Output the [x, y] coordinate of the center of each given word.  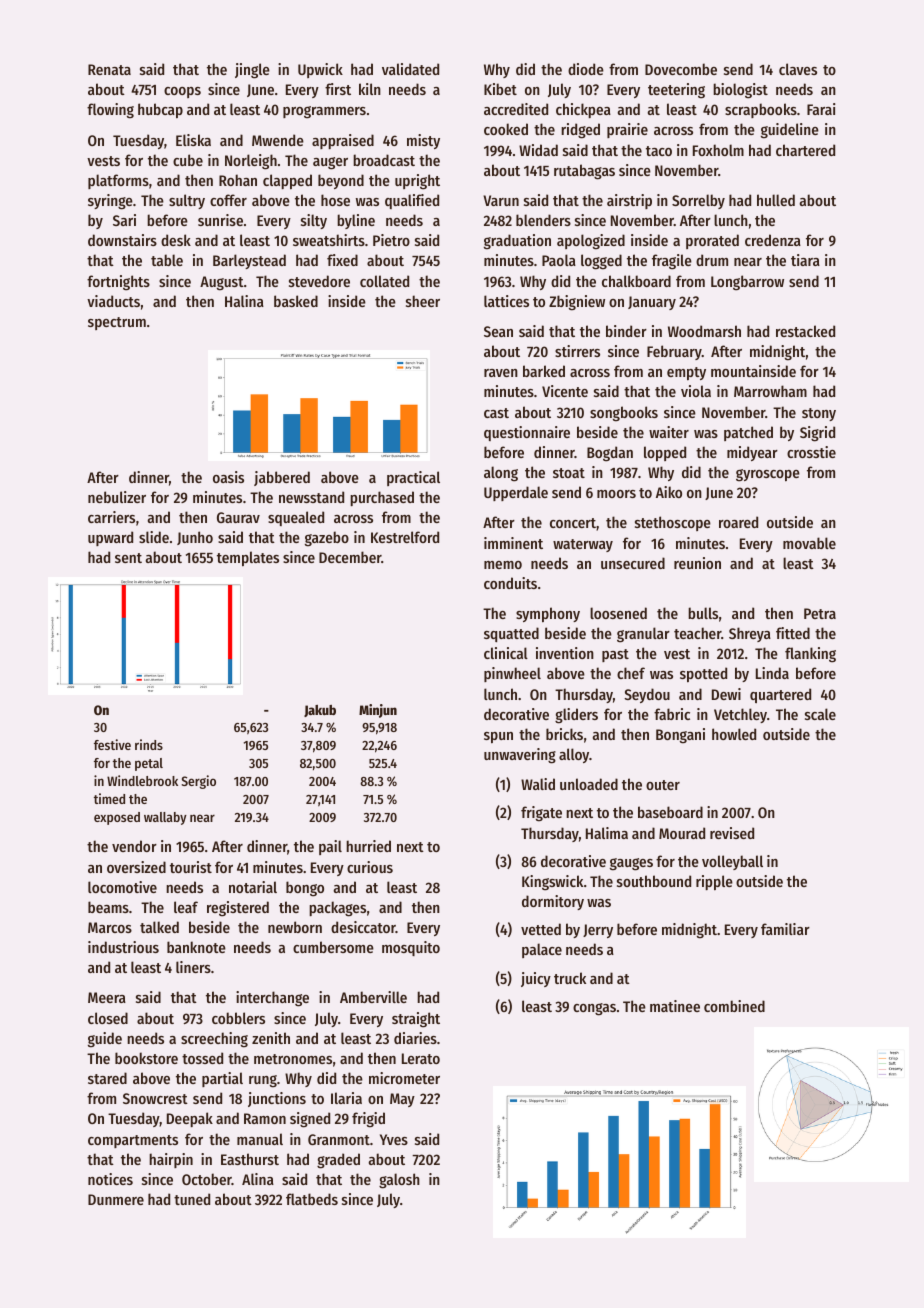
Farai [821, 109]
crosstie [811, 452]
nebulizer [117, 497]
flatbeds [312, 1199]
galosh [399, 1181]
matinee [675, 1006]
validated [410, 69]
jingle [252, 71]
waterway [583, 545]
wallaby [165, 818]
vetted [541, 929]
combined [734, 1006]
